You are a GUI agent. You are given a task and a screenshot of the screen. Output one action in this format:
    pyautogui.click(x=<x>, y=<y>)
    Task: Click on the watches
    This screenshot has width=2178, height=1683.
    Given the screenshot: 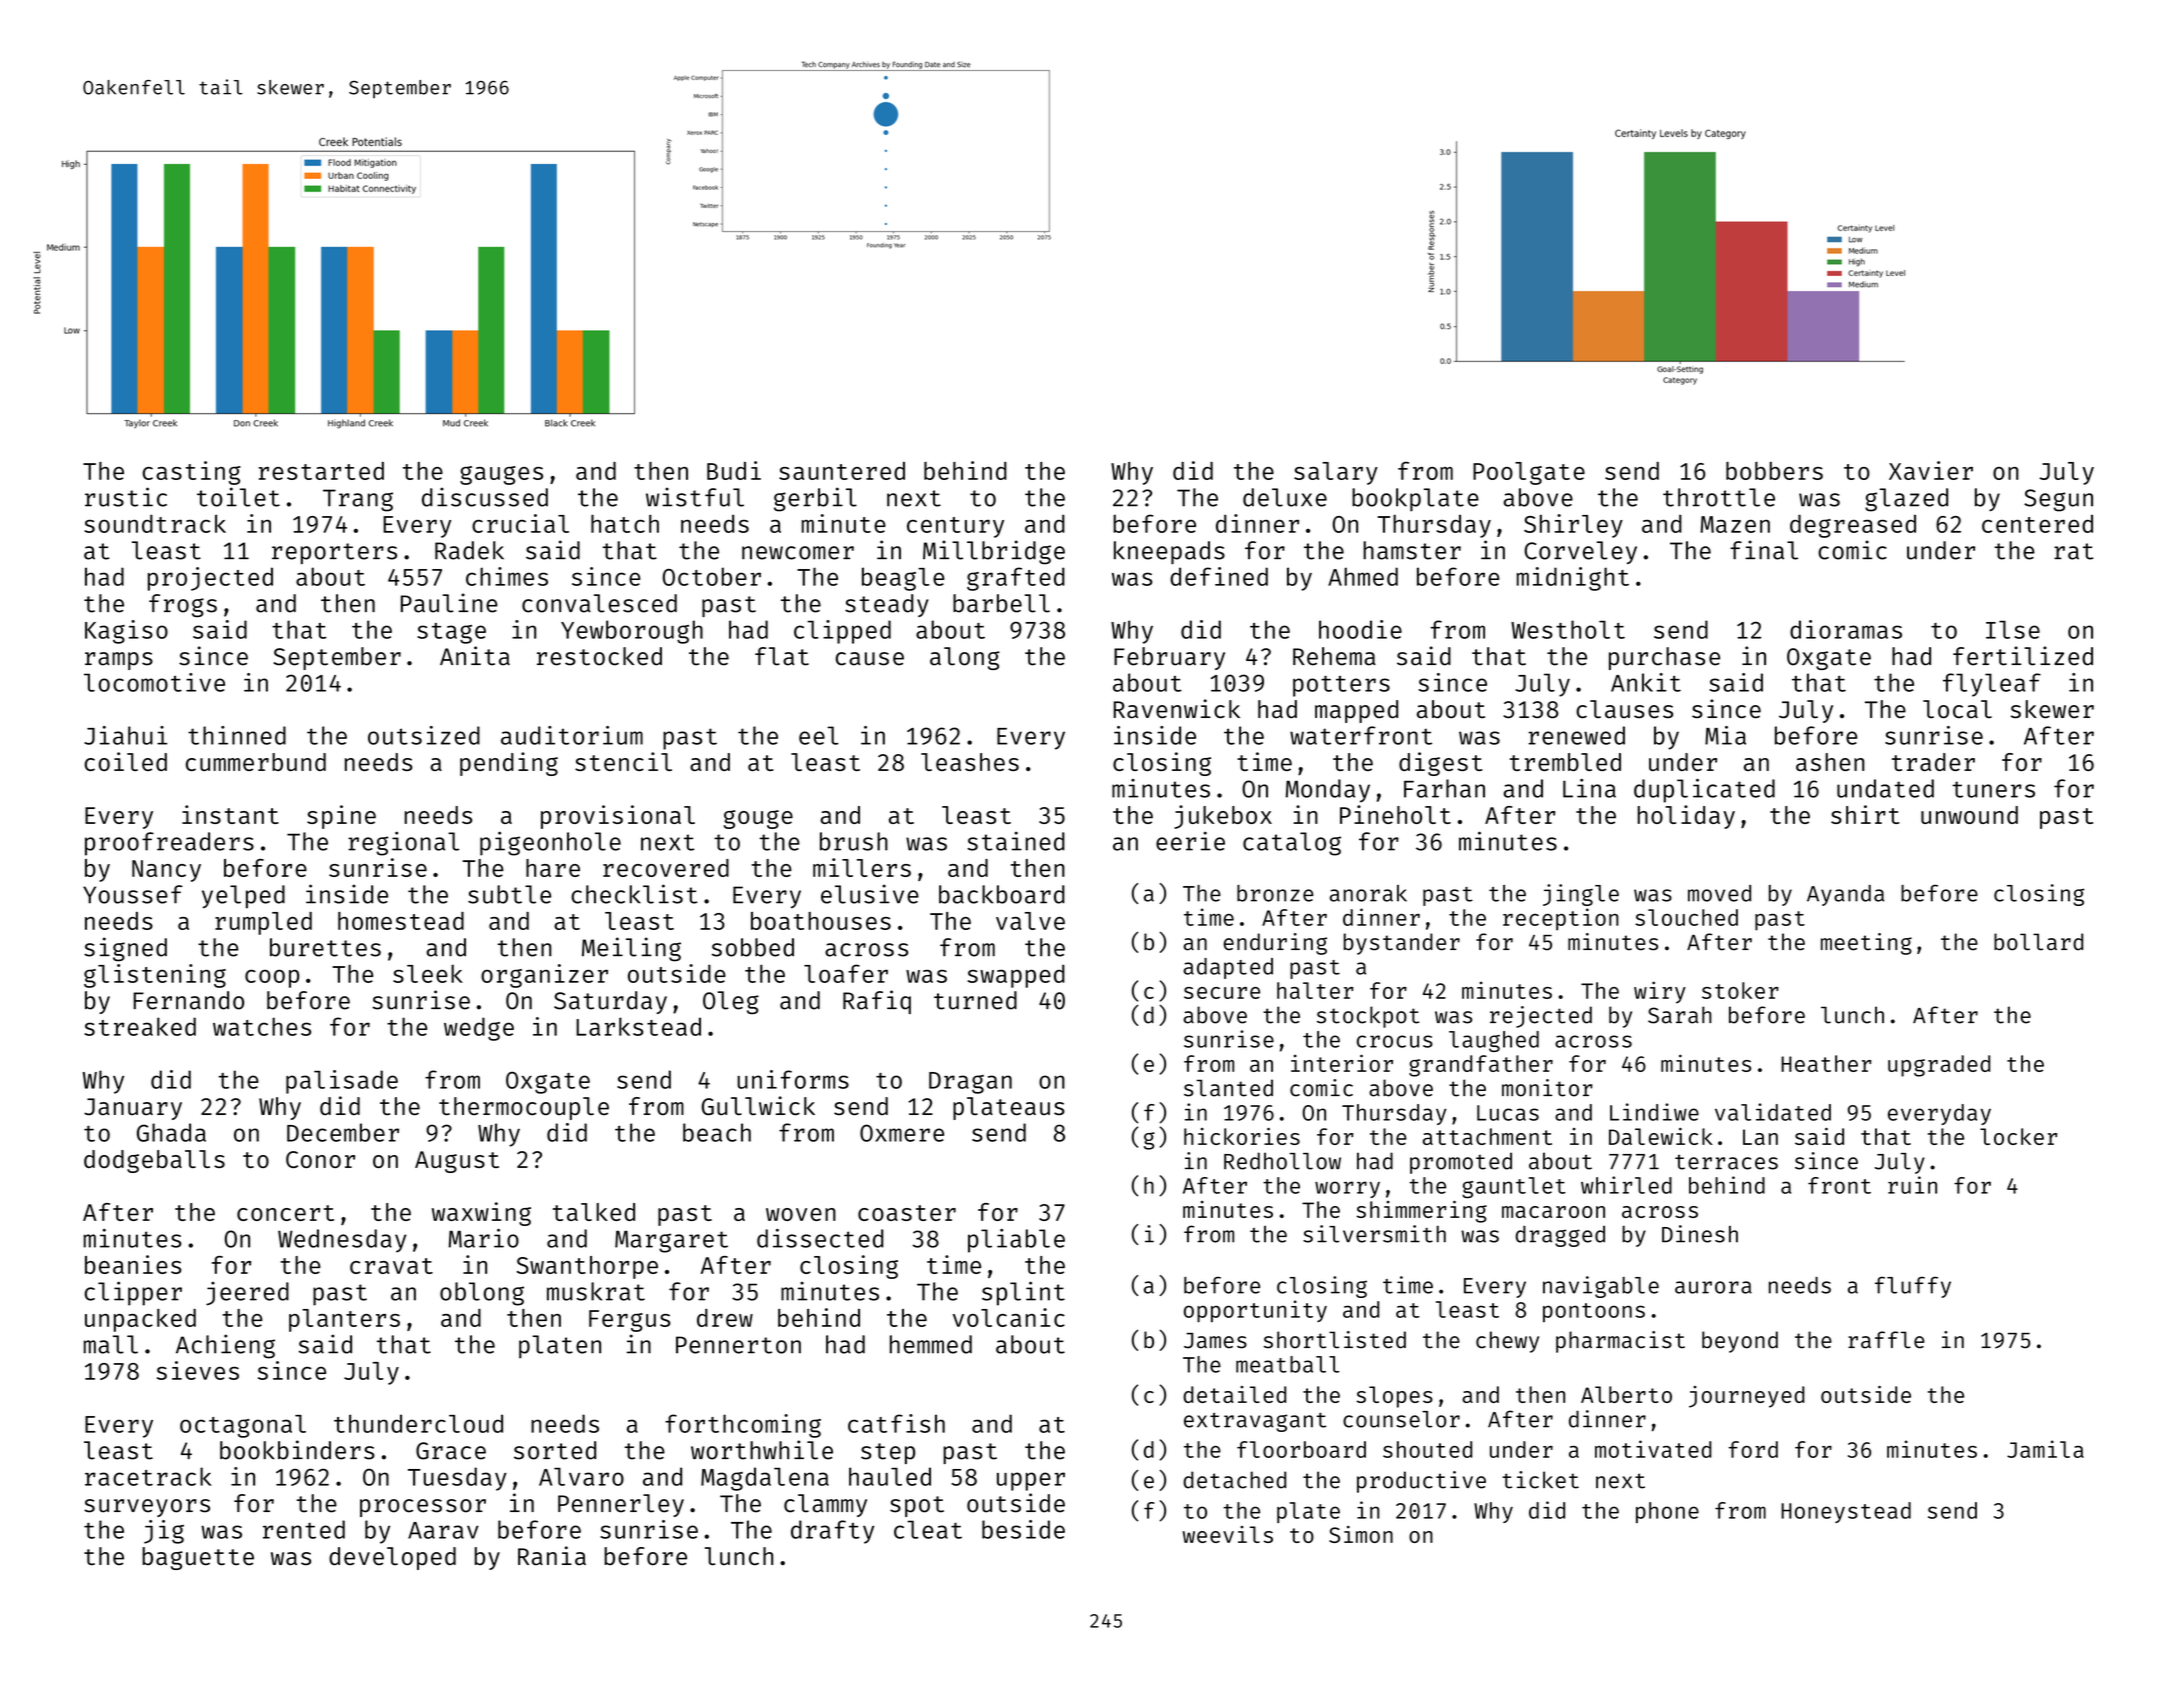 What is the action you would take?
    pyautogui.click(x=262, y=1026)
